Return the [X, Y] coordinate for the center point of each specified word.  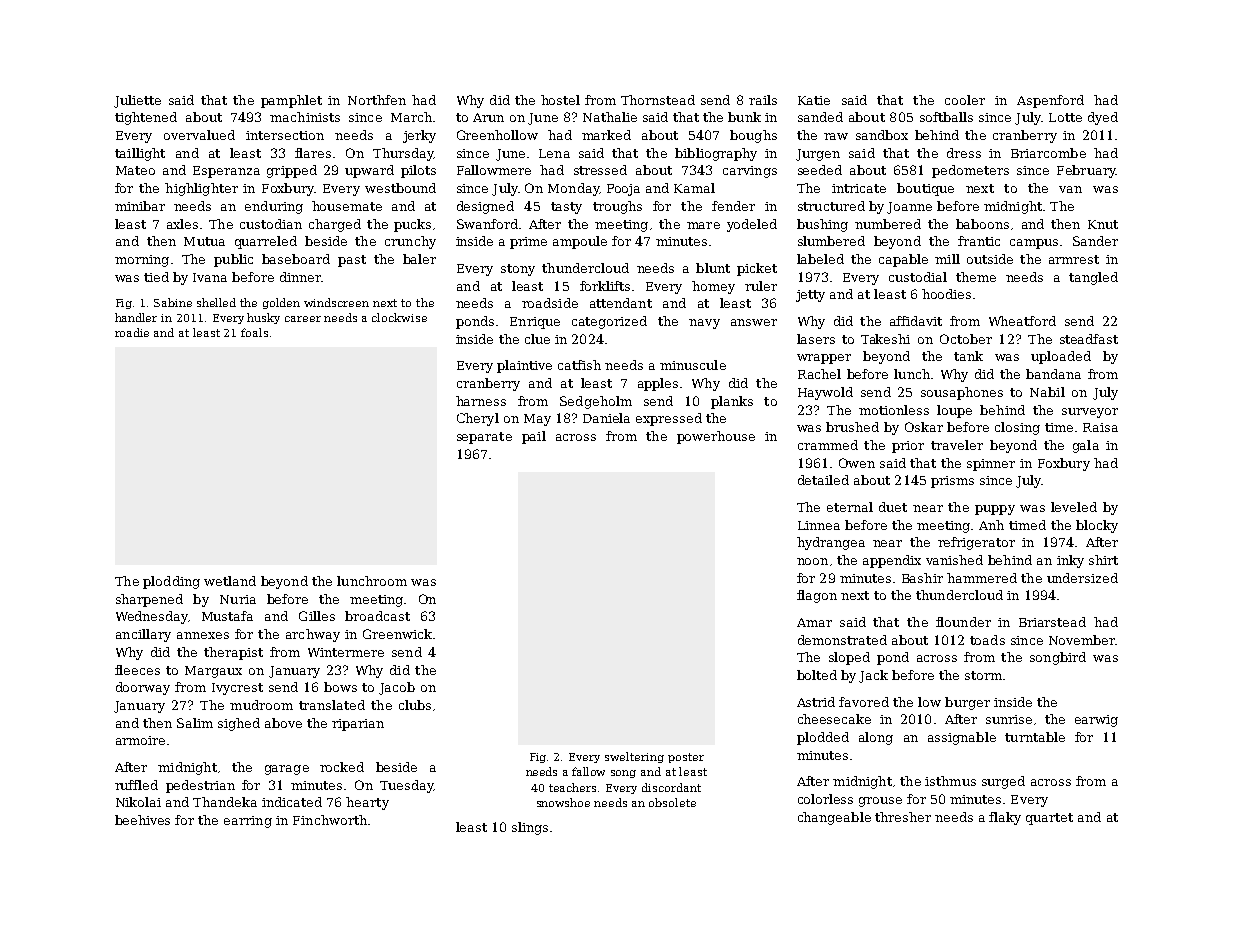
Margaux [213, 672]
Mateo [135, 170]
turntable [1035, 737]
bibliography [716, 154]
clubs [415, 705]
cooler [965, 100]
